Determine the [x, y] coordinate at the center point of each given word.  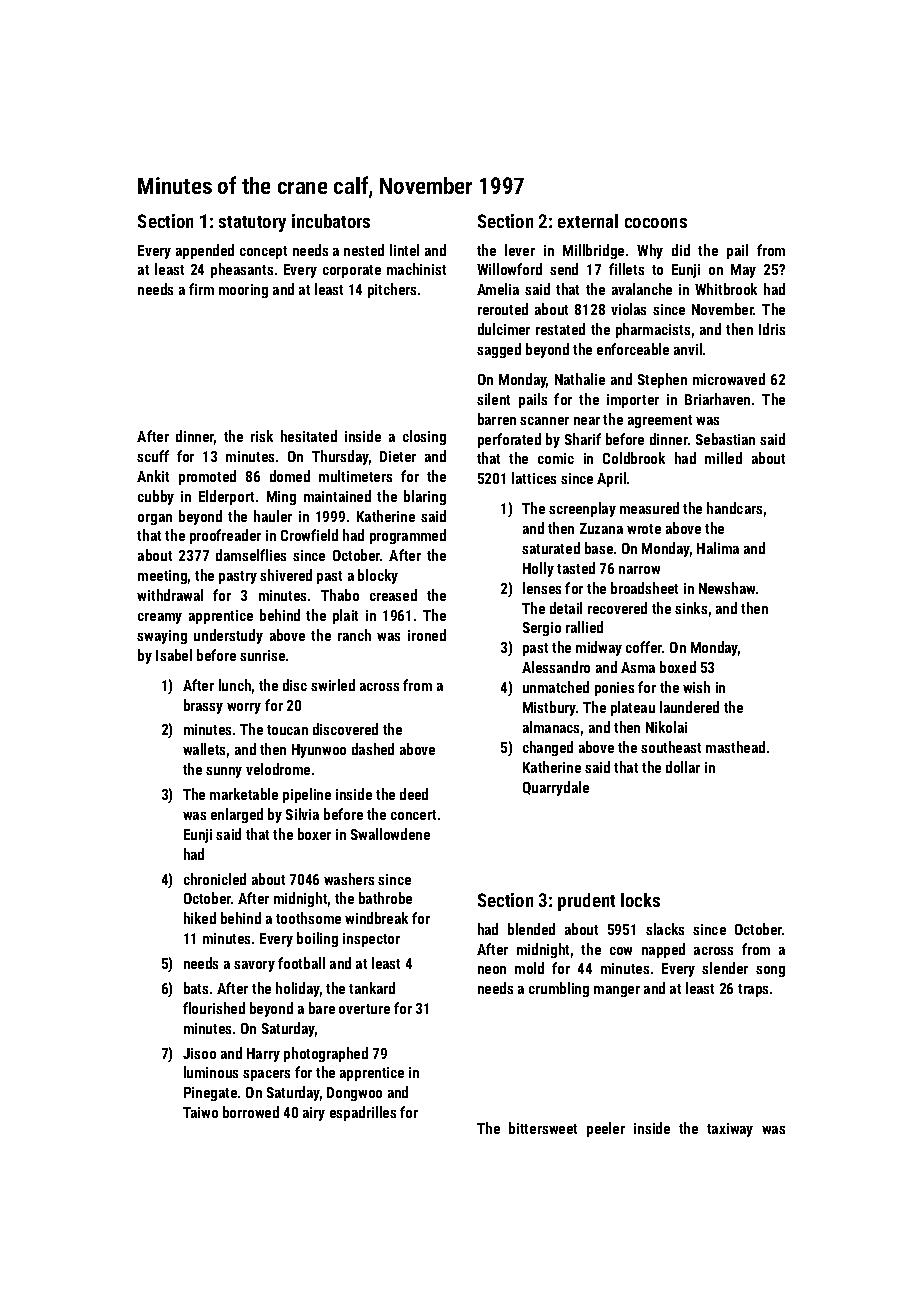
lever [520, 250]
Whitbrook [726, 289]
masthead [735, 747]
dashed [373, 749]
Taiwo [200, 1112]
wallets [204, 749]
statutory [252, 224]
